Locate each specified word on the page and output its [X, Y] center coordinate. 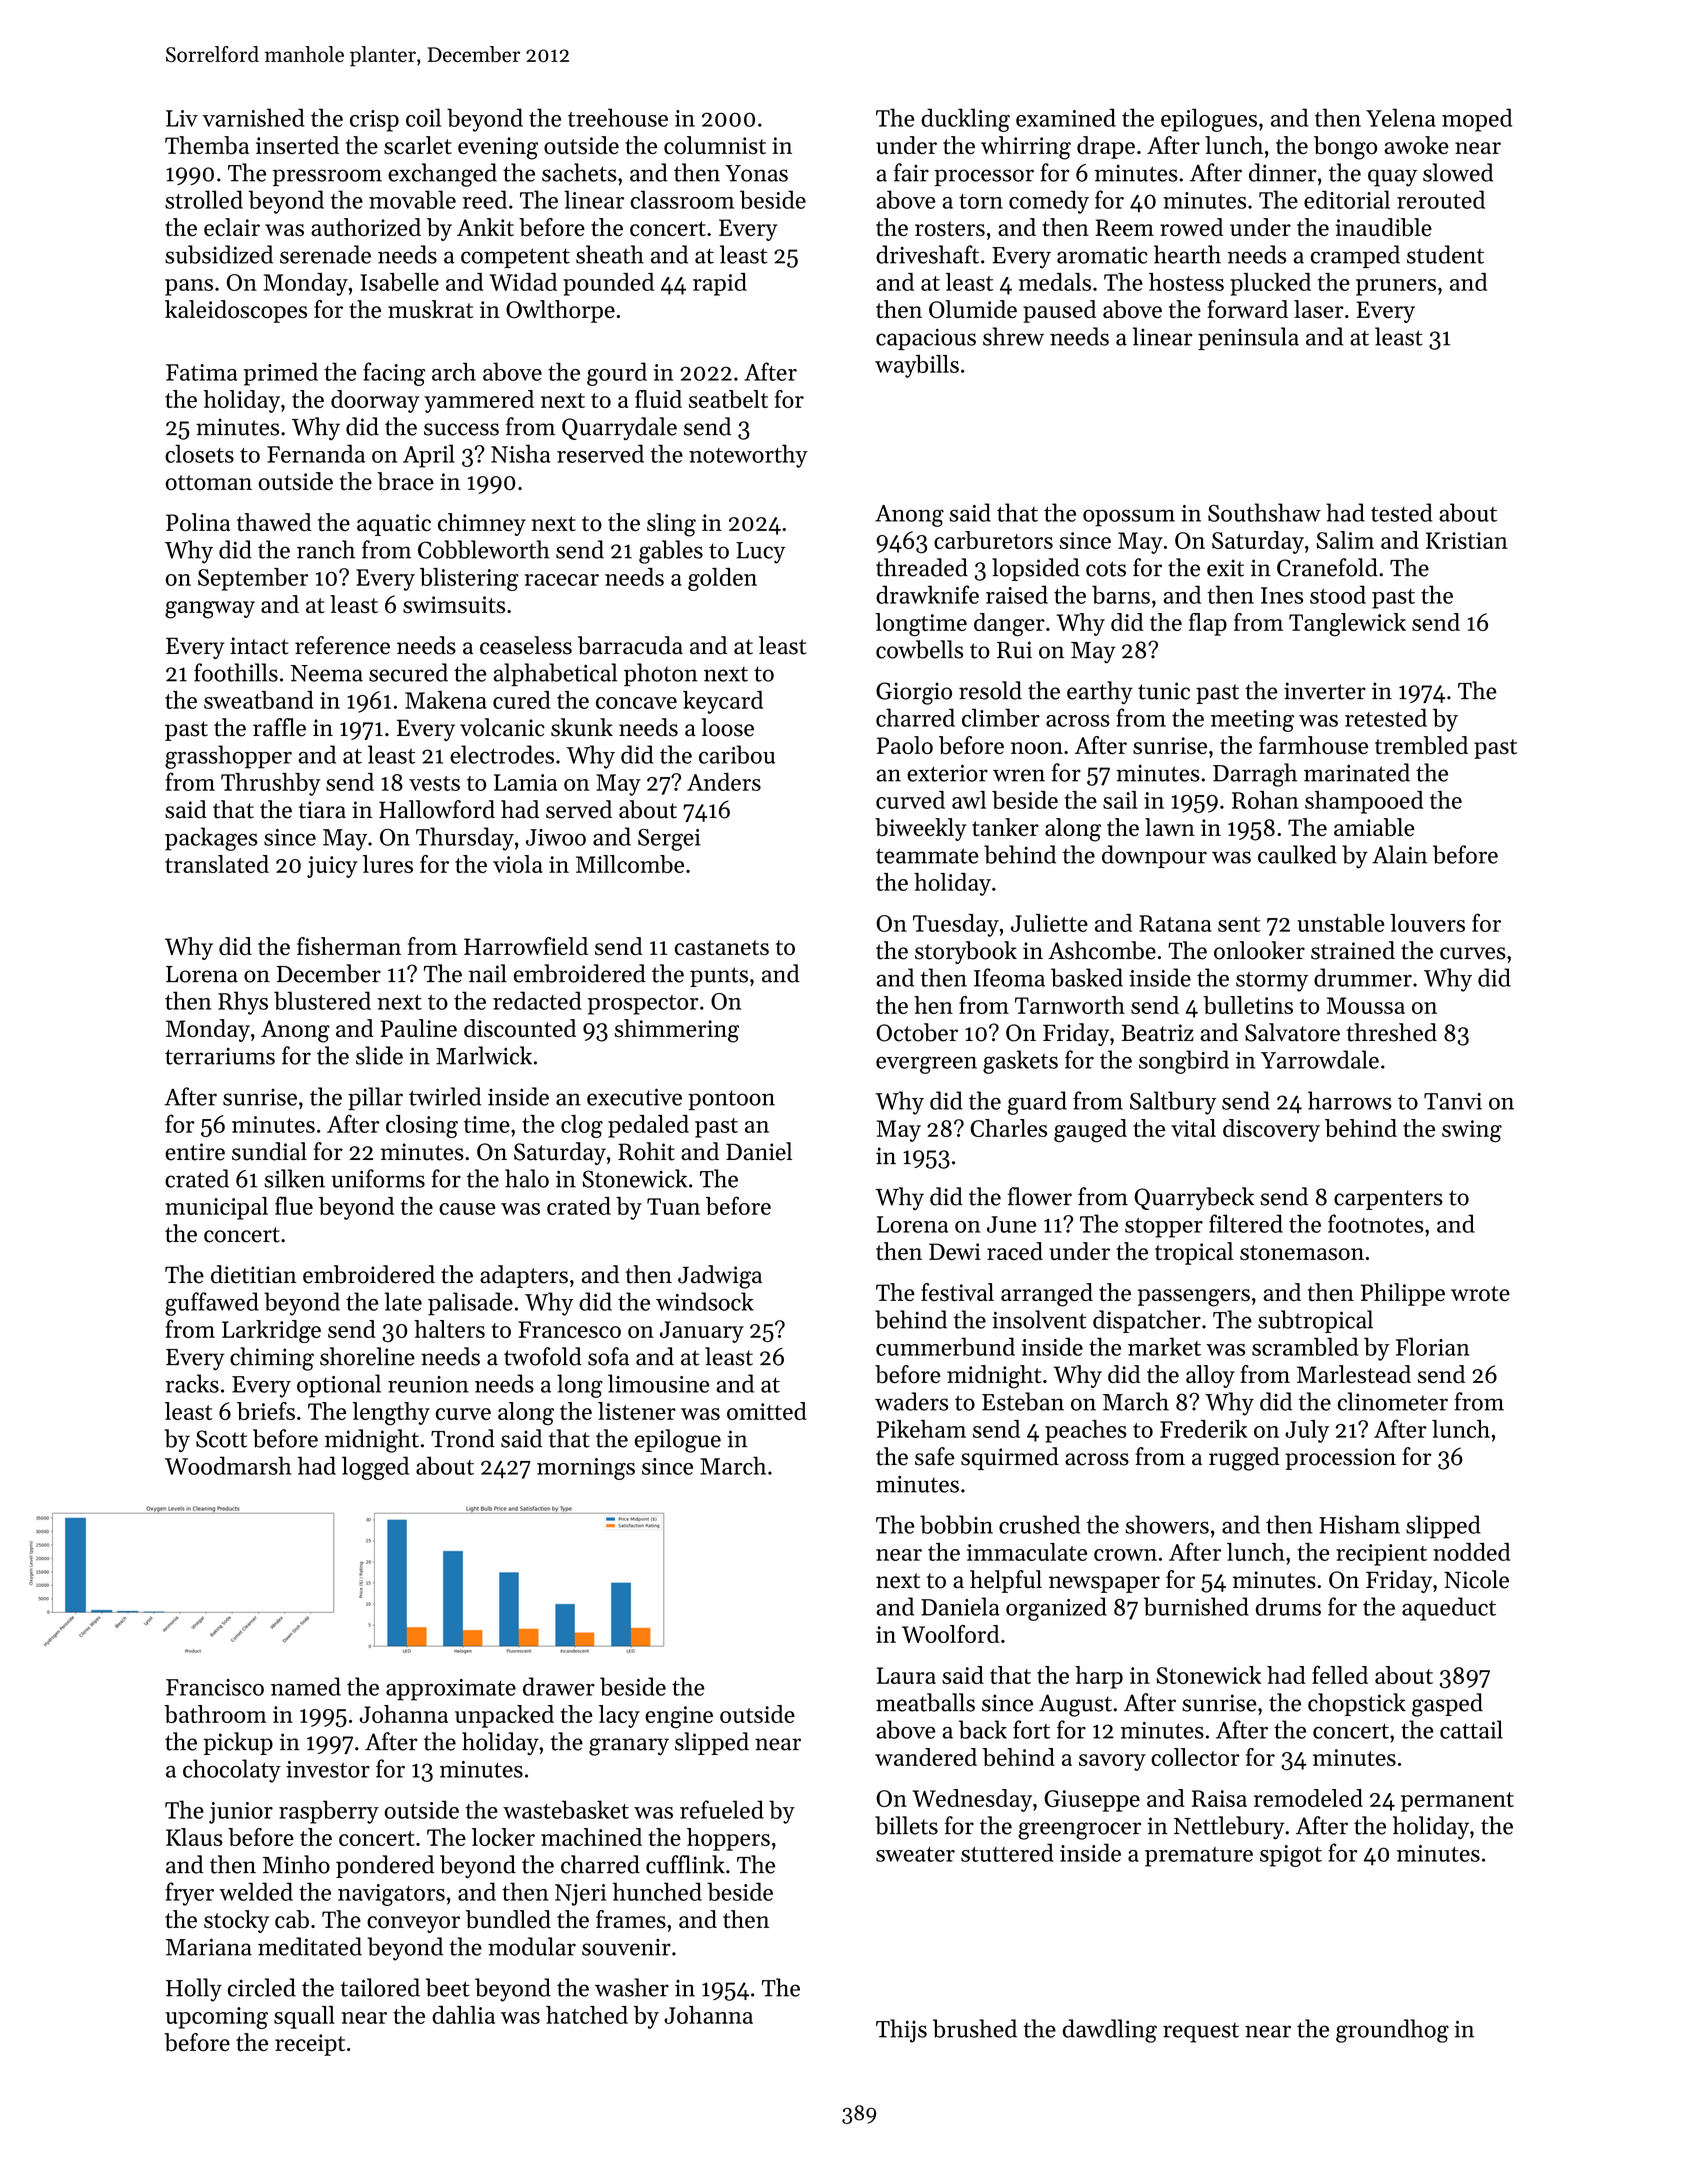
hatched [587, 2015]
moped [1477, 120]
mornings [586, 1469]
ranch [326, 549]
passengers [1194, 1298]
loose [727, 727]
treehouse [618, 117]
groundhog [1392, 2031]
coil [423, 117]
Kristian [1467, 540]
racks [192, 1383]
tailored [380, 1987]
